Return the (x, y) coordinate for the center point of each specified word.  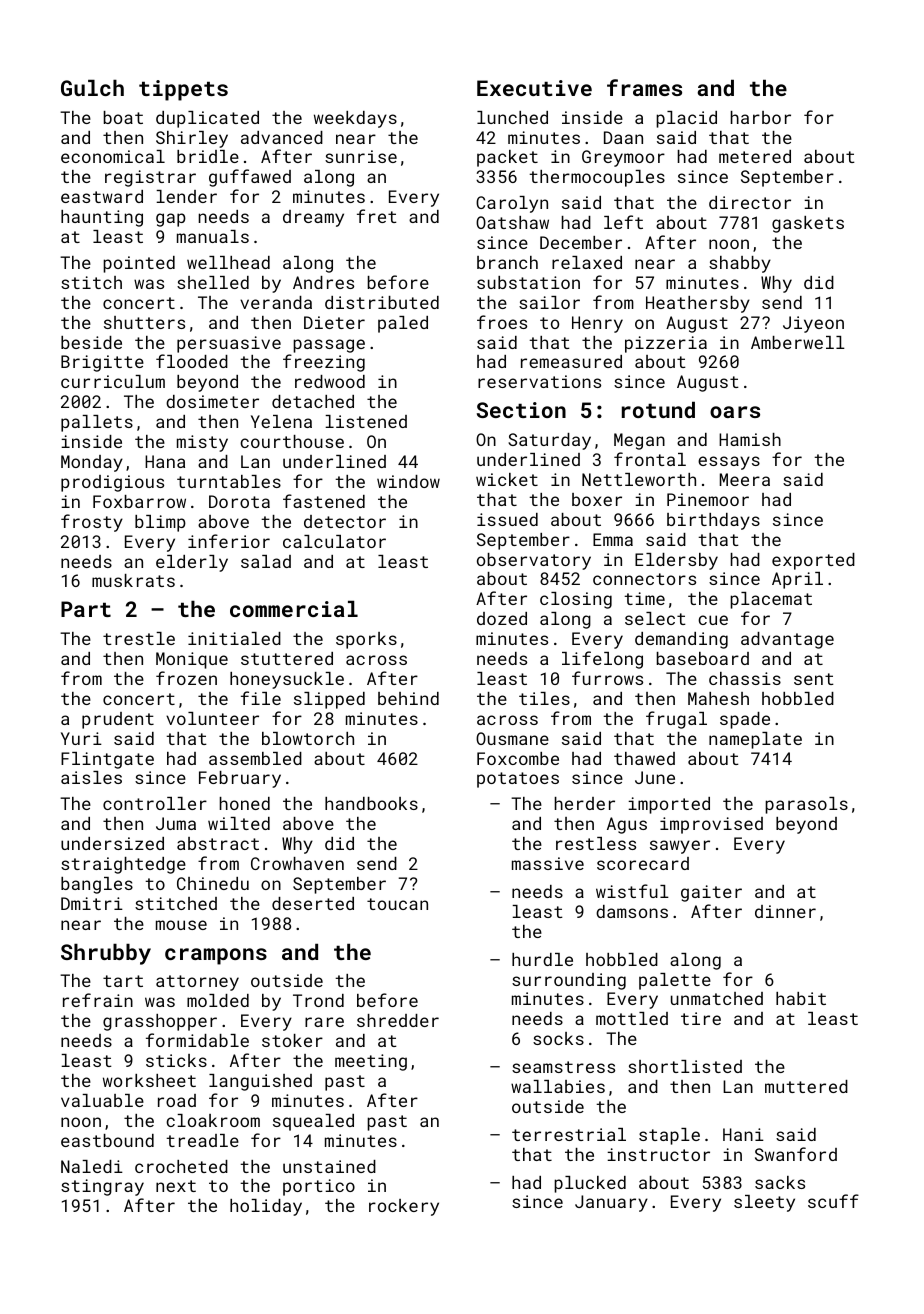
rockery (404, 1207)
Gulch (92, 88)
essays (729, 463)
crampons (216, 956)
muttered (806, 1086)
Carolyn (512, 204)
